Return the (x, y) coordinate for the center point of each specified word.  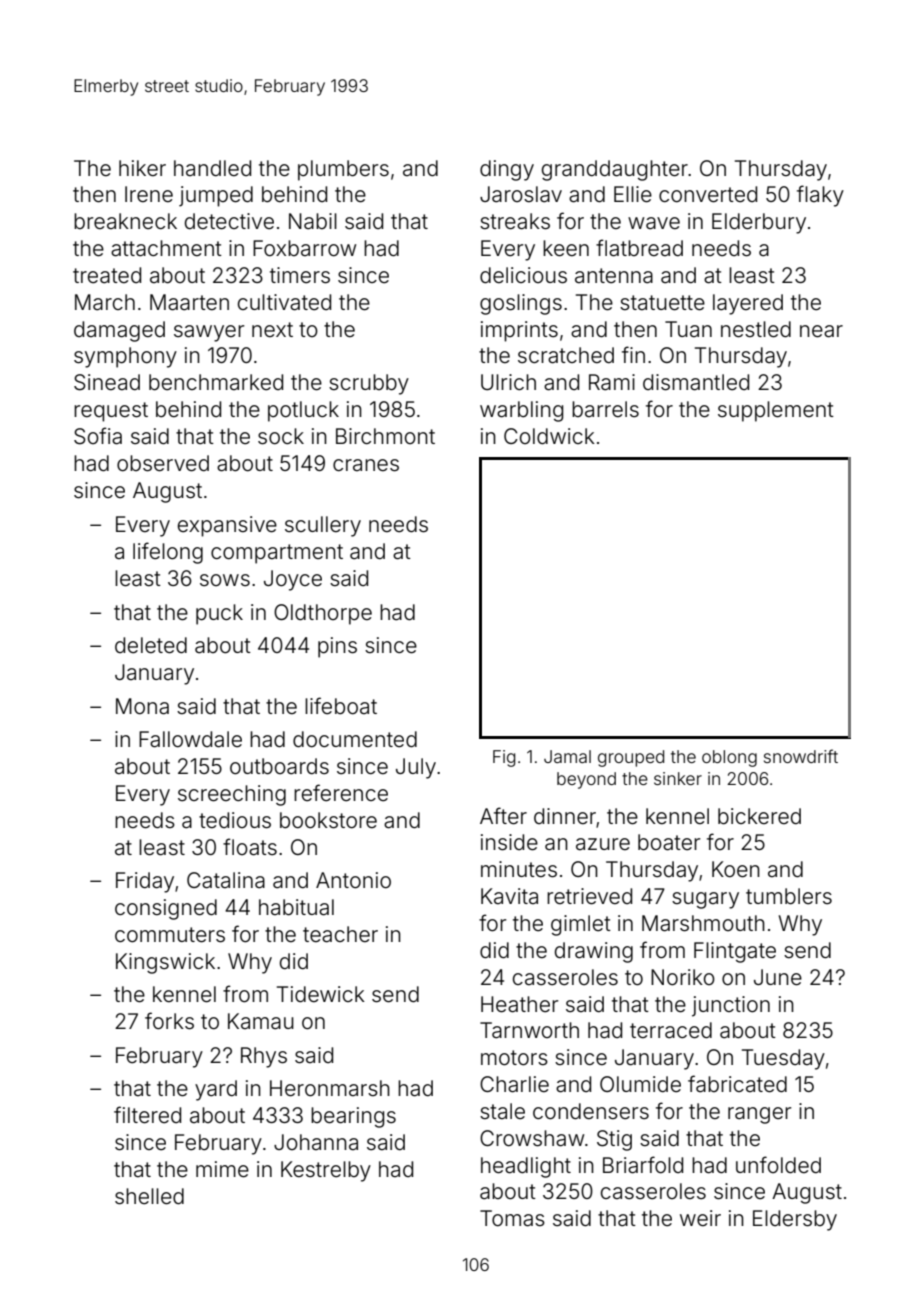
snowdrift (801, 756)
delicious (523, 275)
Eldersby (795, 1220)
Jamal (567, 756)
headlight (526, 1167)
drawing (594, 952)
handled (212, 168)
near (821, 331)
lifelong (168, 553)
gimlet (581, 925)
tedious (235, 820)
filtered (147, 1115)
